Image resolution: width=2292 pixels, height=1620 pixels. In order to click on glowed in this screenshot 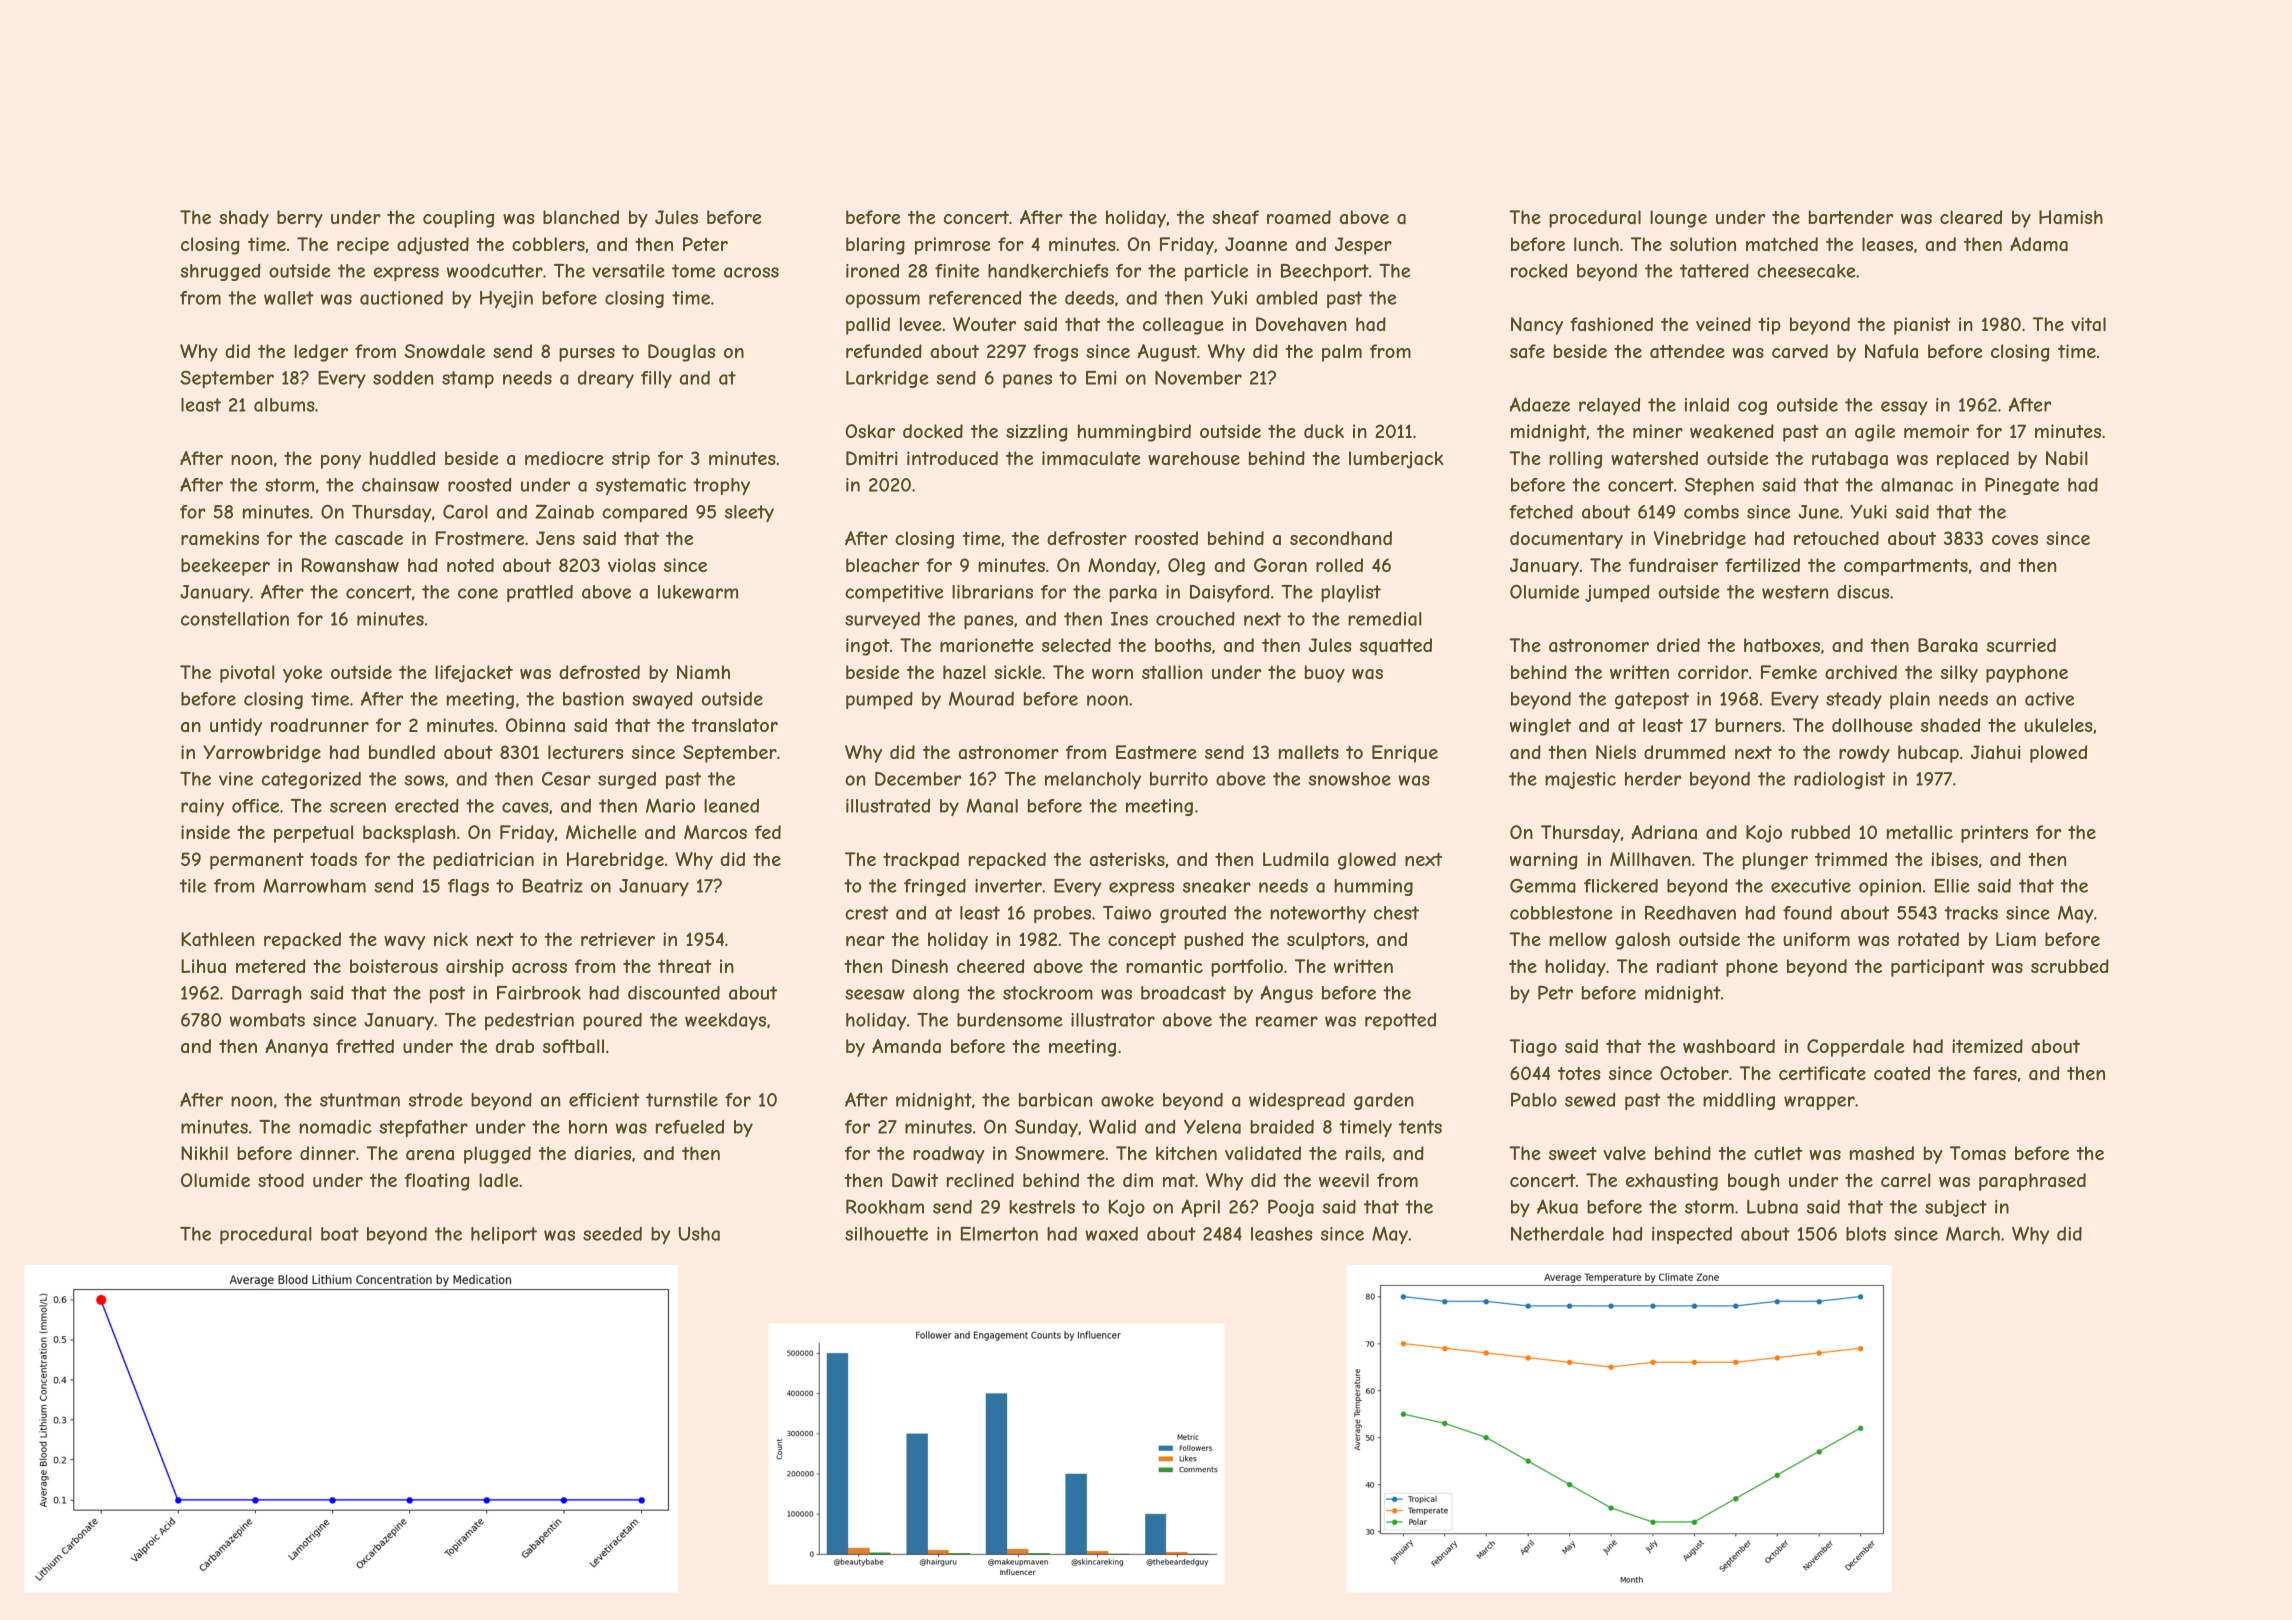, I will do `click(1367, 861)`.
